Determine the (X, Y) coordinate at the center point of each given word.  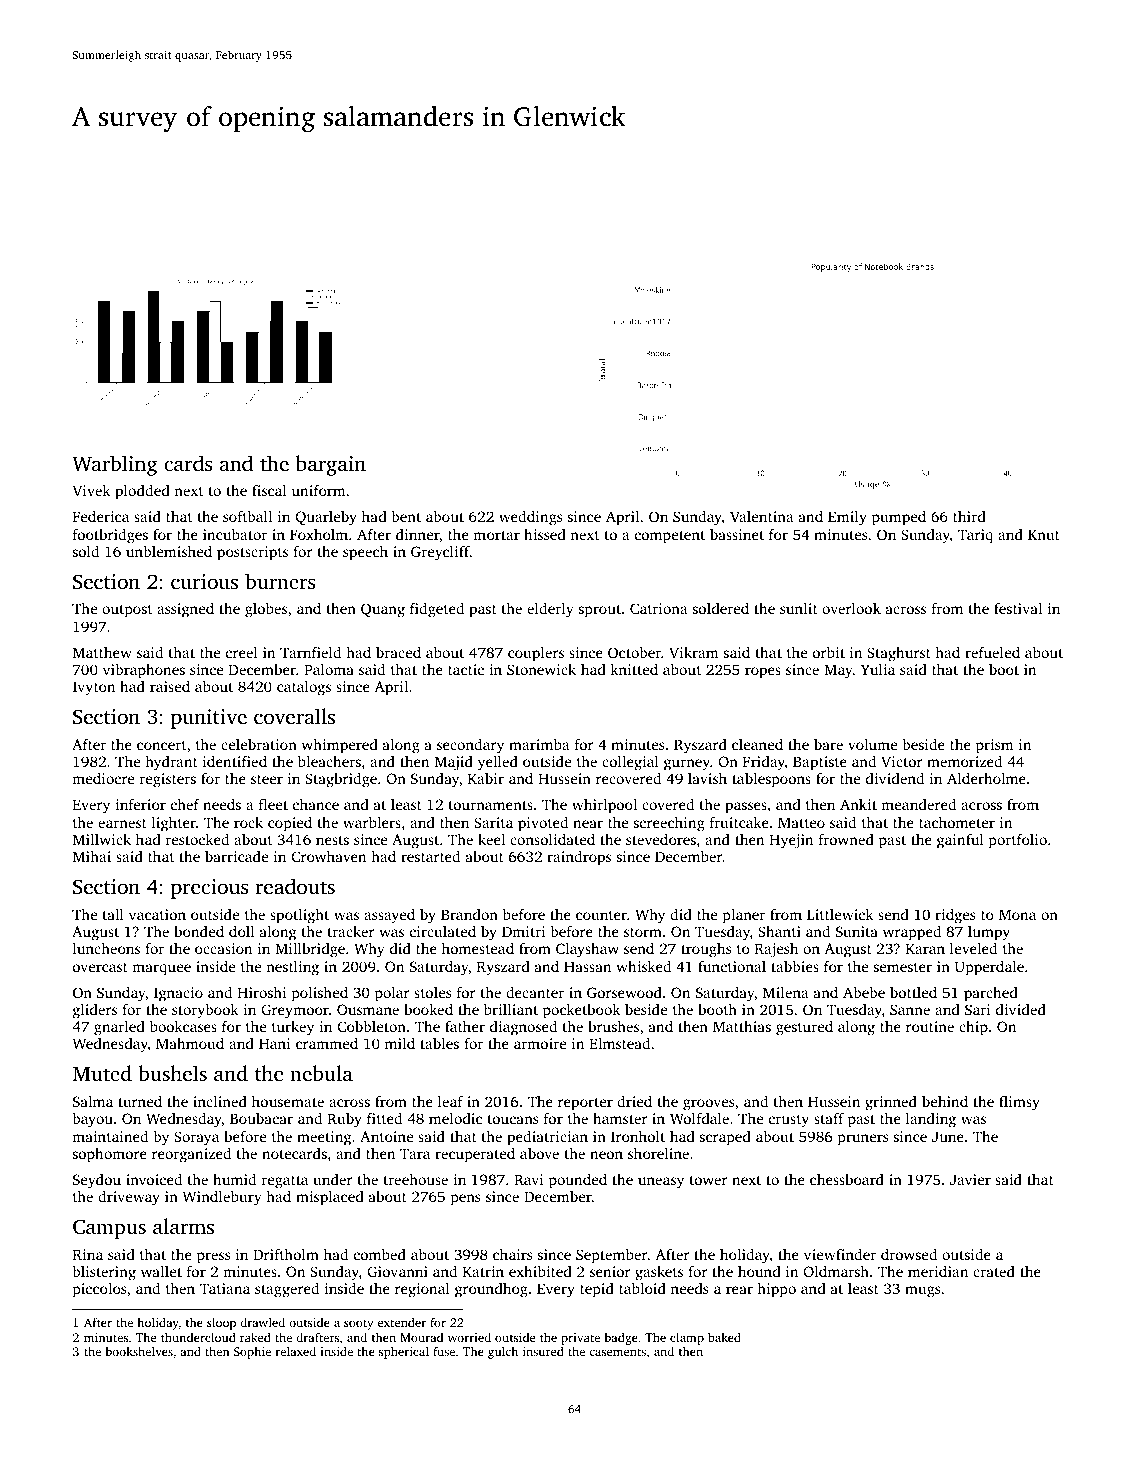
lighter (174, 824)
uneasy (661, 1183)
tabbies (795, 966)
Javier (970, 1179)
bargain (331, 465)
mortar (496, 535)
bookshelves (139, 1351)
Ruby (344, 1120)
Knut (1044, 534)
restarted (430, 856)
